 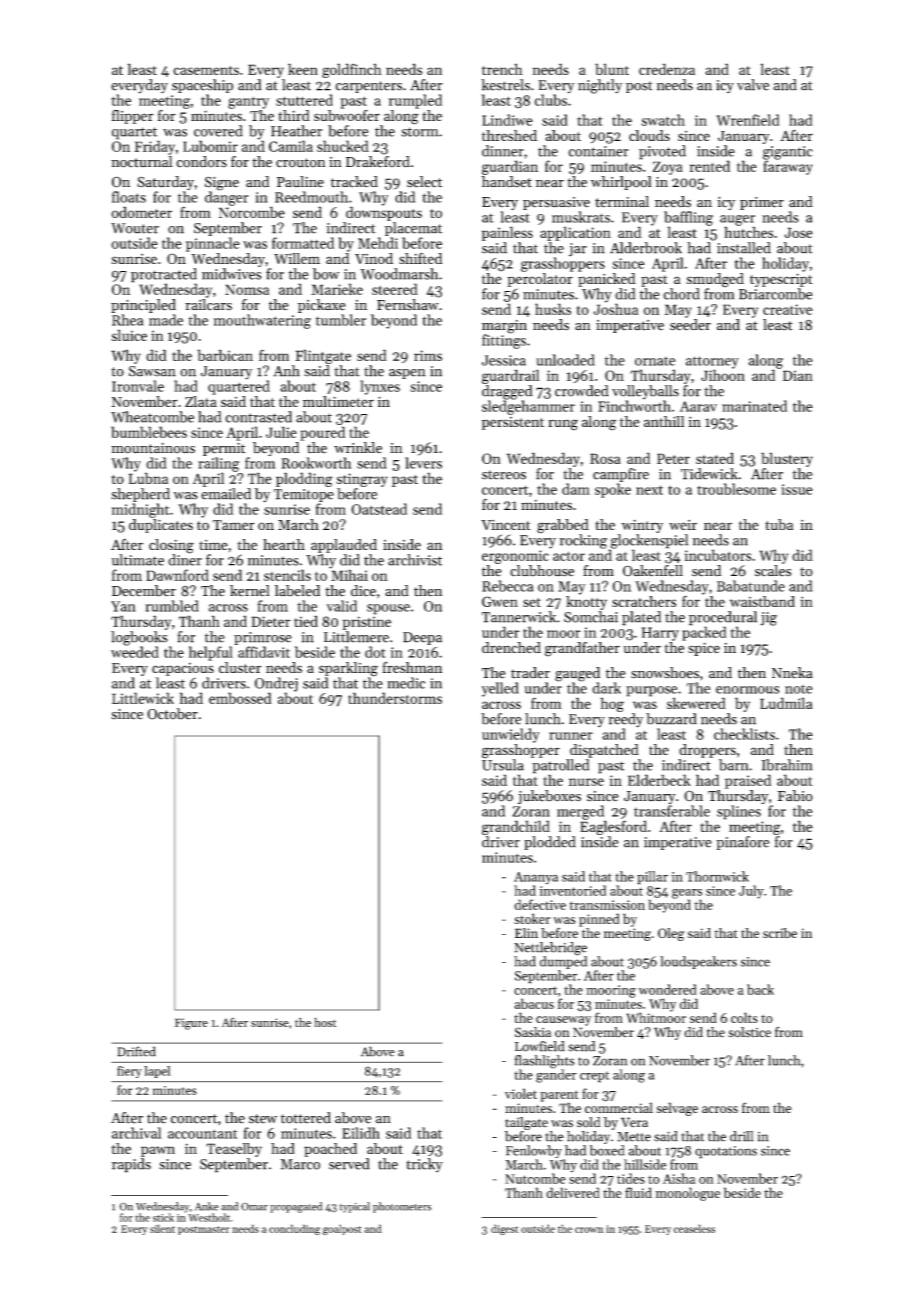 I want to click on host, so click(x=325, y=1022).
